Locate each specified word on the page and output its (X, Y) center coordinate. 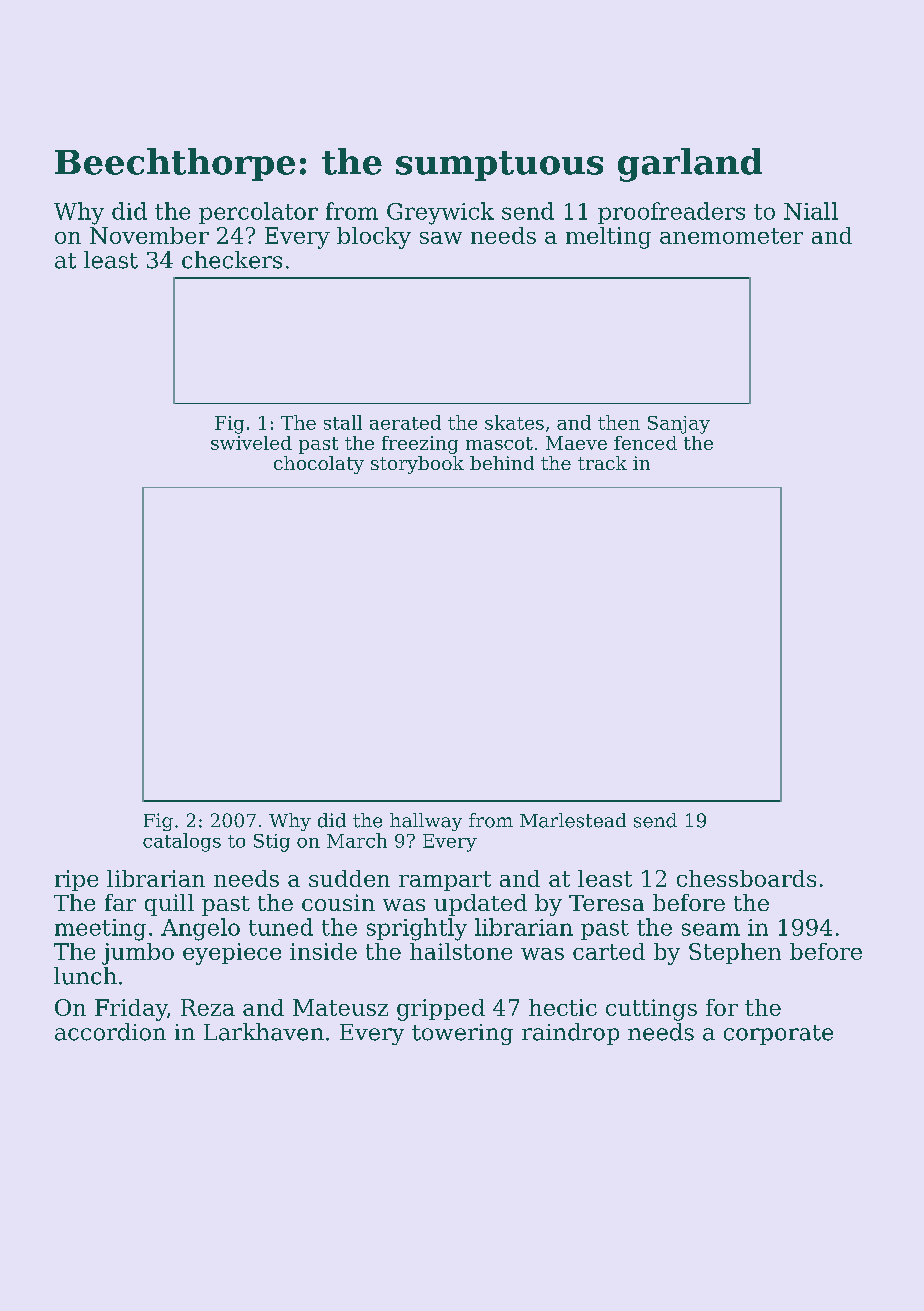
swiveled (251, 443)
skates (514, 422)
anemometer (731, 236)
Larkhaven (264, 1032)
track (602, 463)
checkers (232, 260)
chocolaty (319, 465)
